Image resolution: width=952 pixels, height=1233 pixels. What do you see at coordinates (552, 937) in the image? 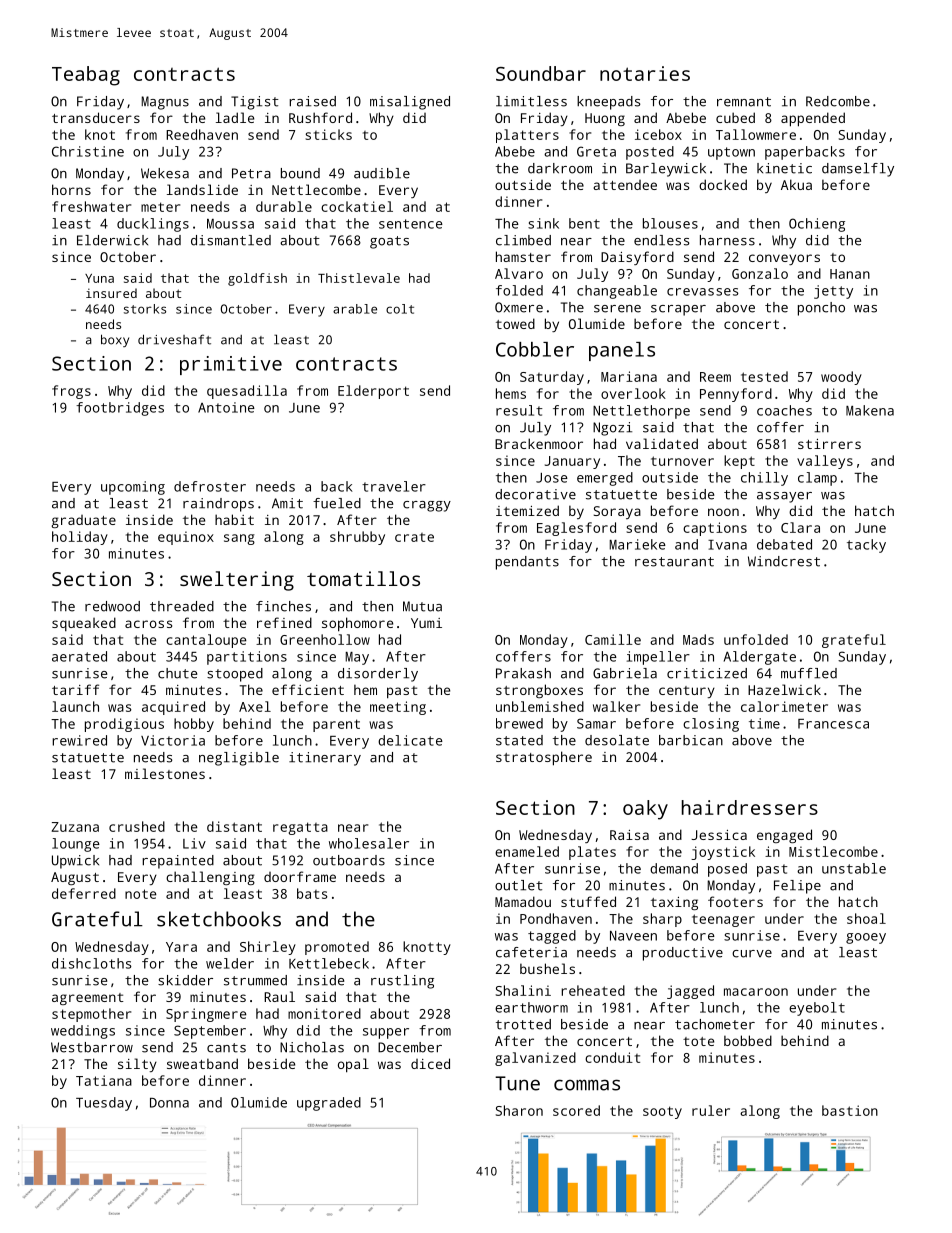
I see `tagged` at bounding box center [552, 937].
